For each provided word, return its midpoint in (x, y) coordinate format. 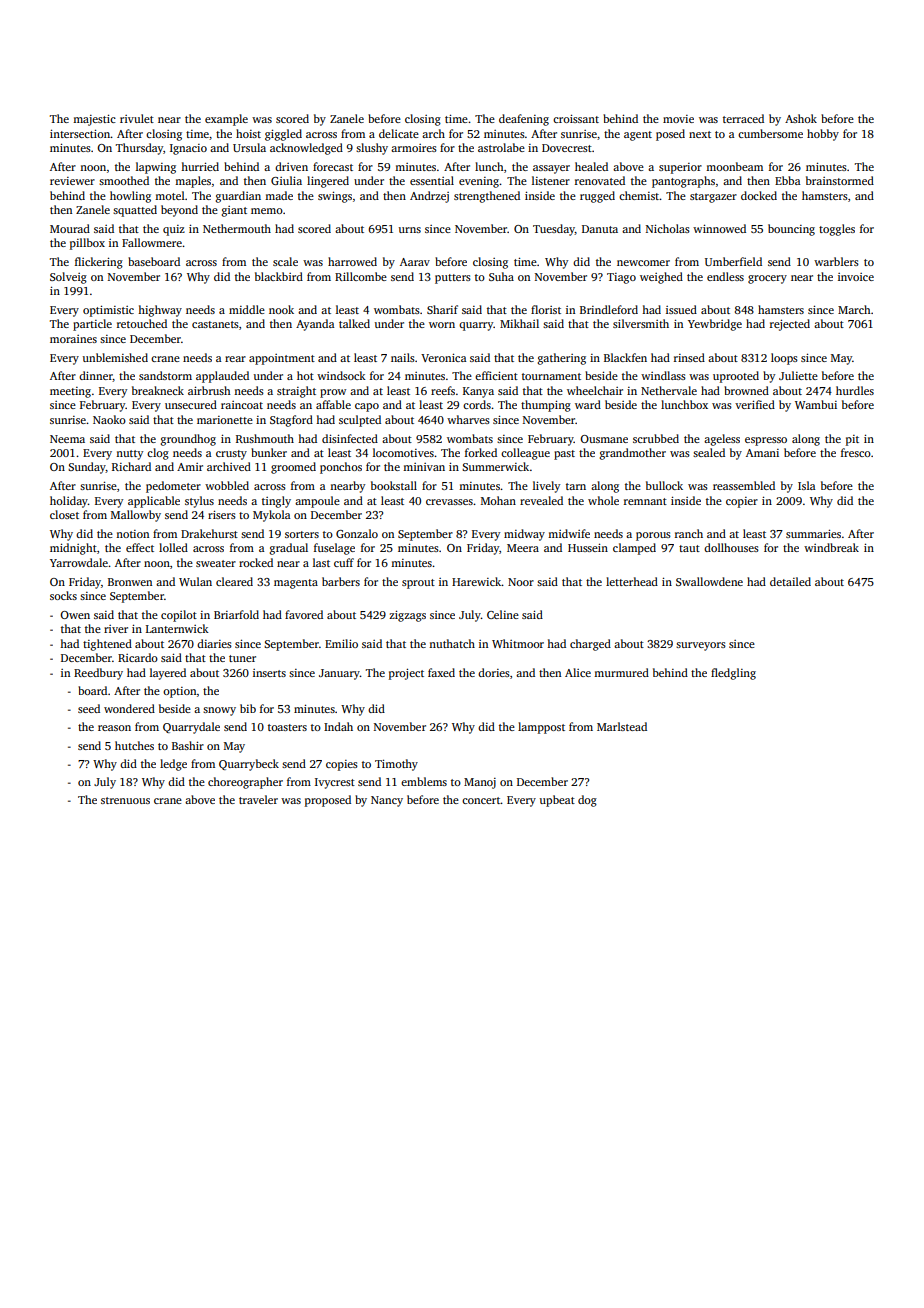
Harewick (477, 581)
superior (680, 168)
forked (481, 452)
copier (742, 502)
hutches (134, 745)
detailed (790, 581)
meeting (70, 392)
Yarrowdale (79, 562)
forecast (333, 166)
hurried (200, 166)
